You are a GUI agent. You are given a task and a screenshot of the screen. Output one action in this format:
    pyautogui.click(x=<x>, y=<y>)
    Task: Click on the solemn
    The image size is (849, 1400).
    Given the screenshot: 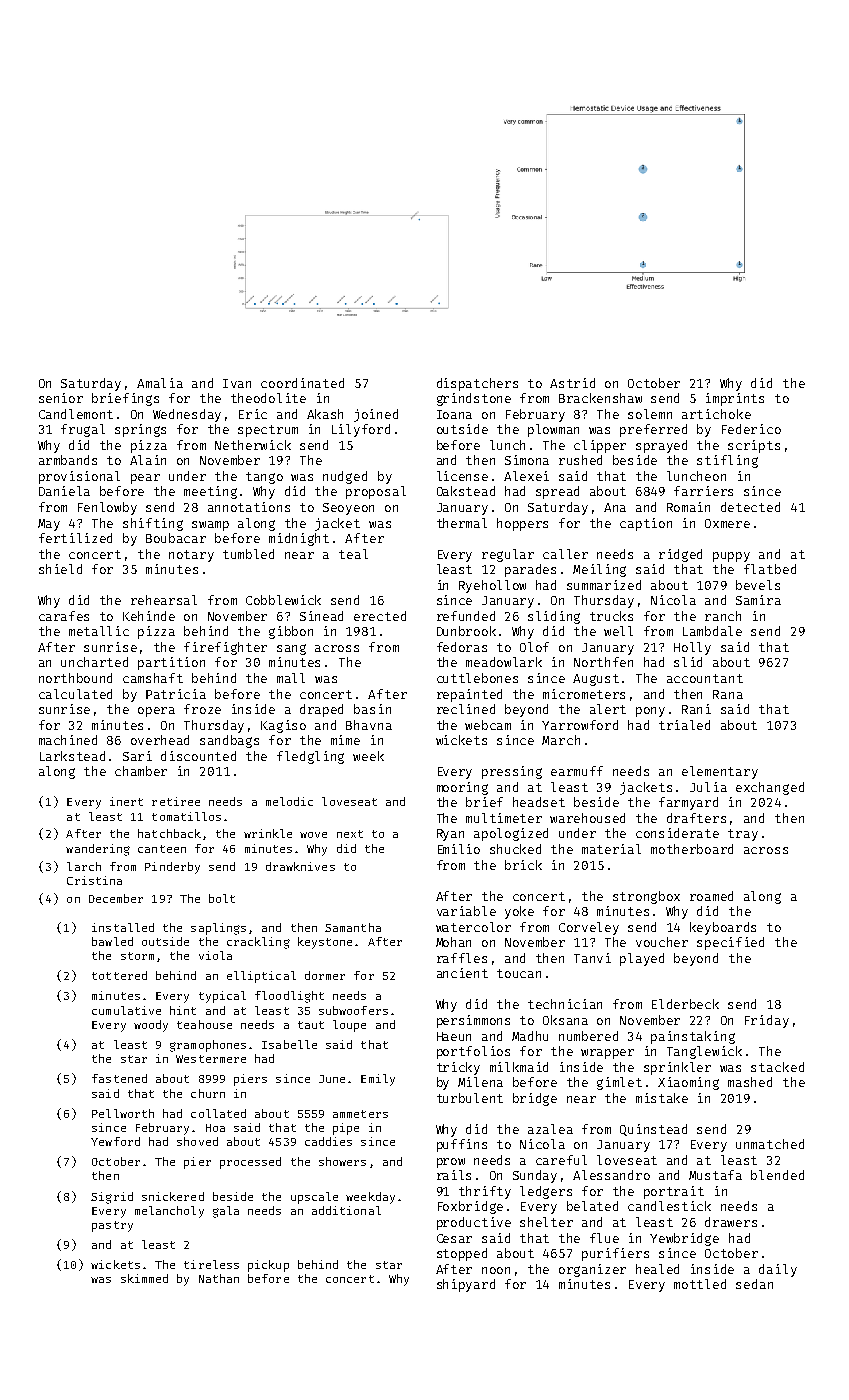 What is the action you would take?
    pyautogui.click(x=650, y=414)
